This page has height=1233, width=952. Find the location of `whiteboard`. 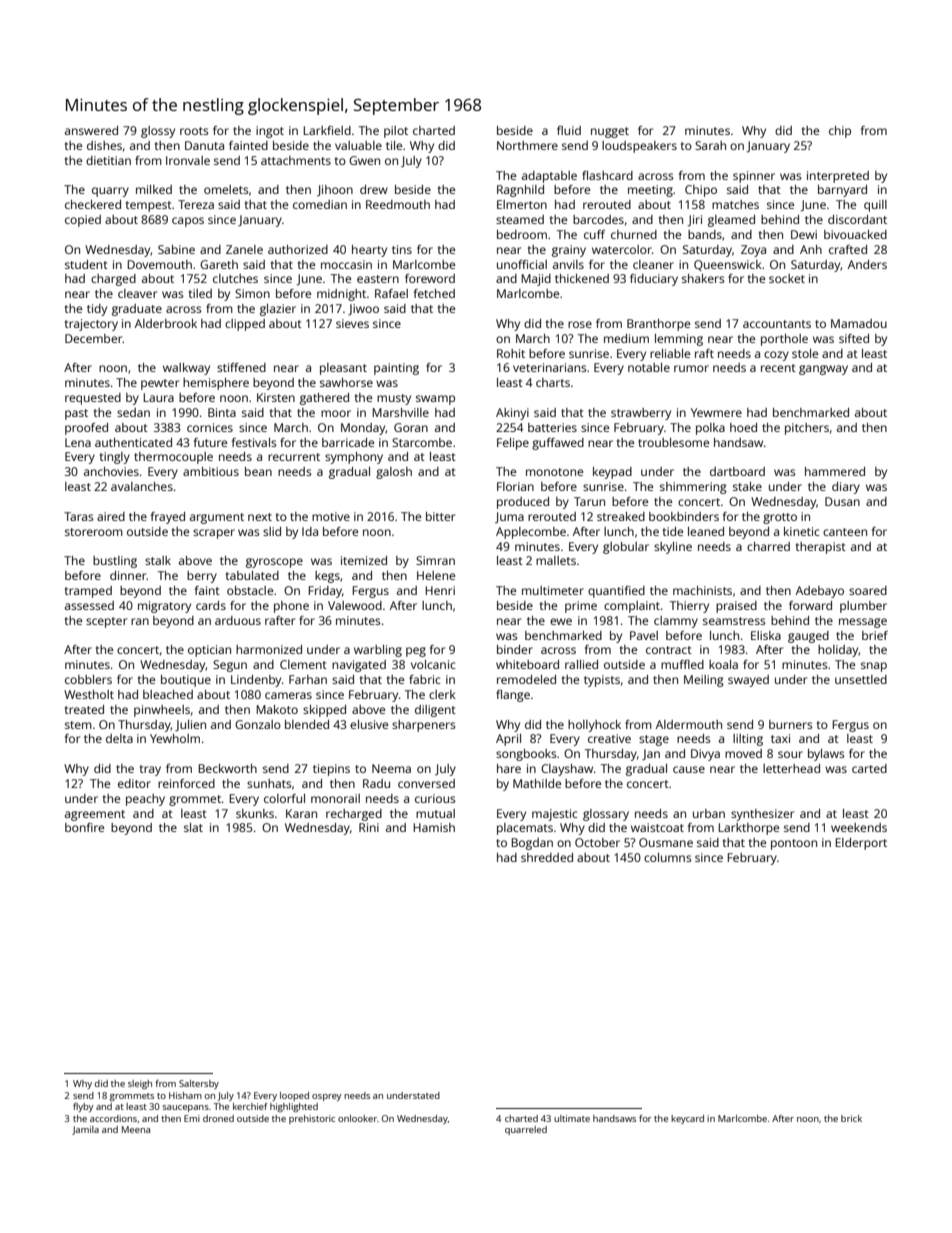

whiteboard is located at coordinates (527, 664).
